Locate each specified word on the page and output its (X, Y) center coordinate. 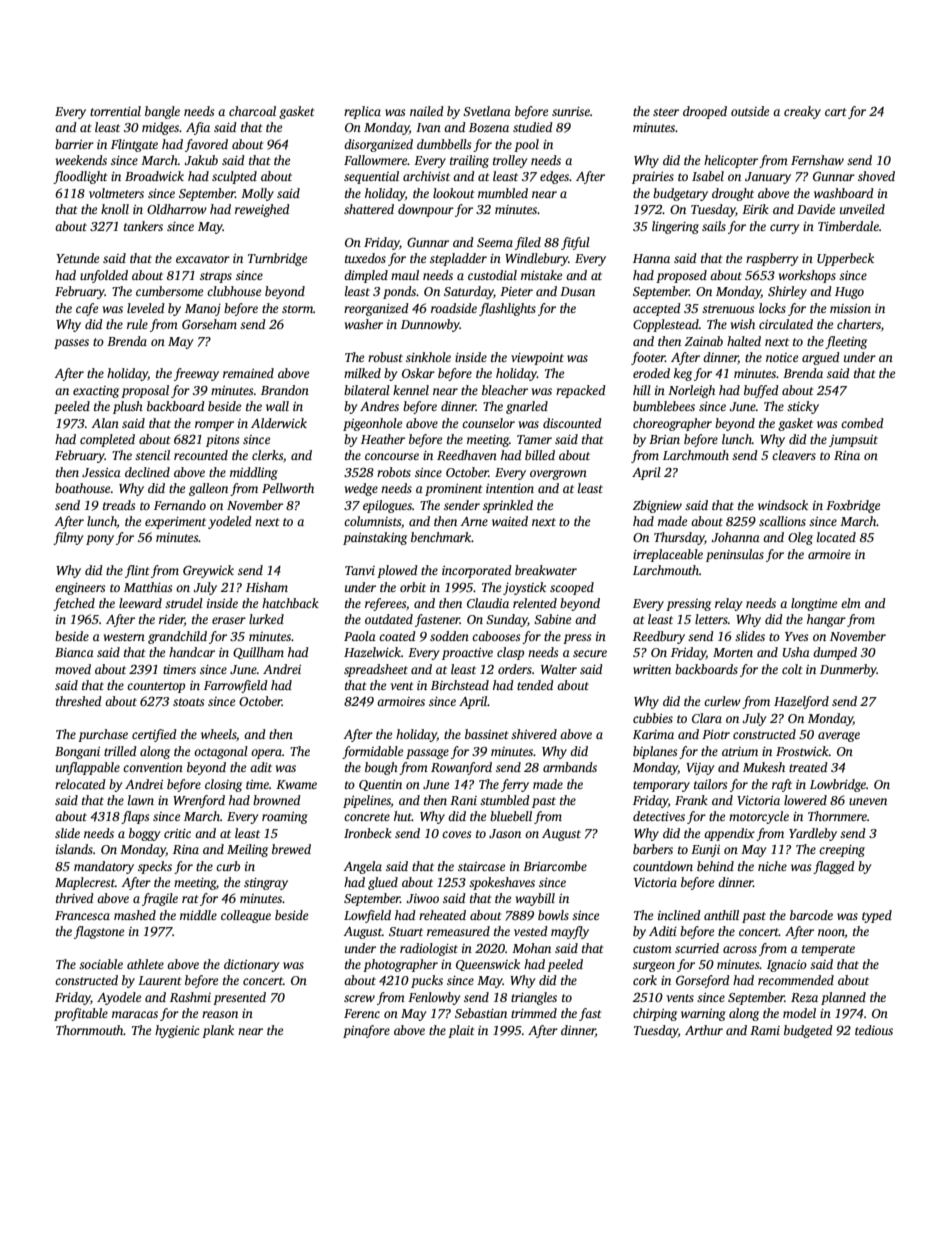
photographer (400, 965)
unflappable (88, 768)
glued (383, 883)
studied (533, 127)
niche (772, 866)
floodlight (80, 177)
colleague (246, 916)
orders (515, 669)
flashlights (507, 309)
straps (216, 277)
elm (851, 603)
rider (171, 619)
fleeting (846, 342)
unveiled (862, 209)
